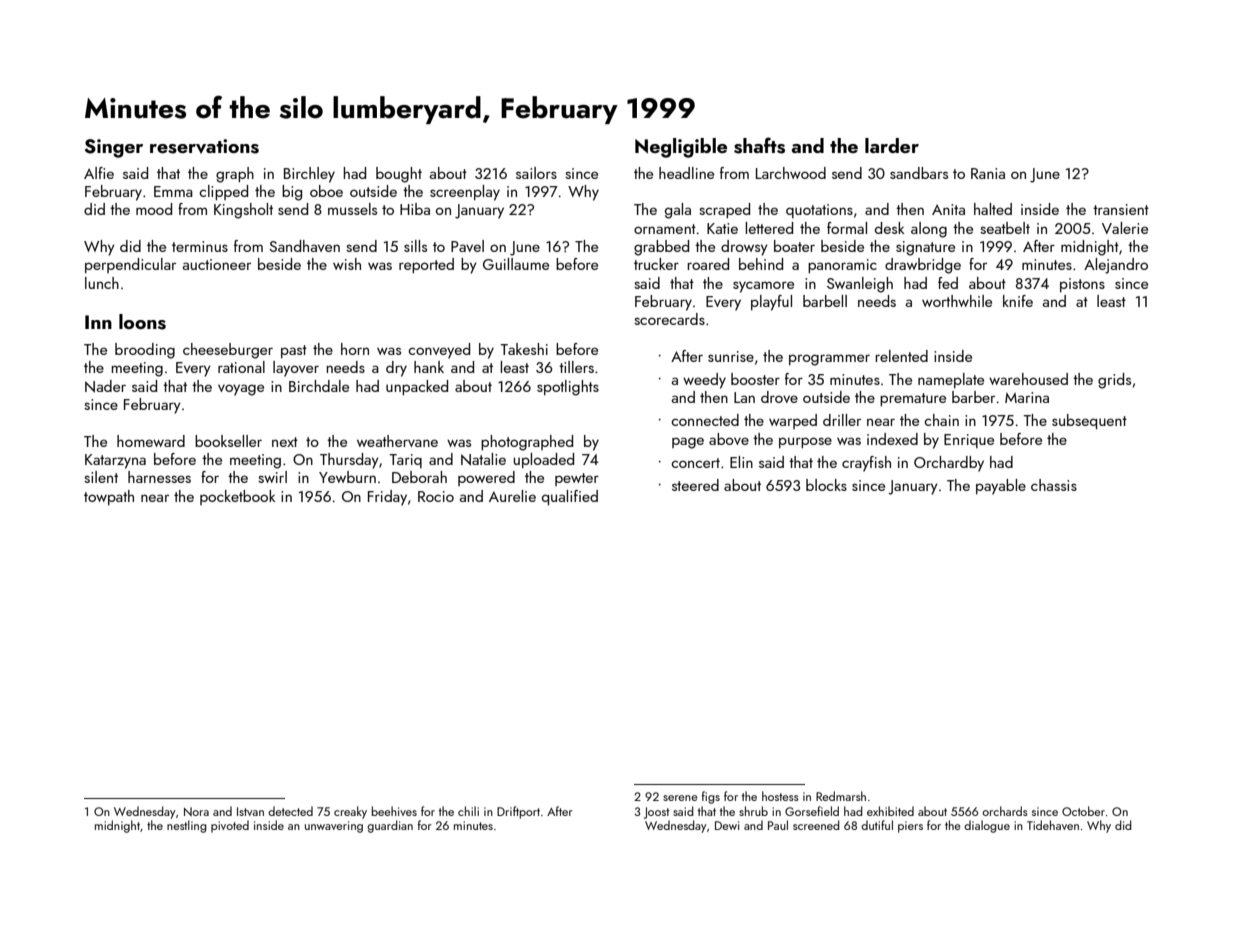 The height and width of the page is (952, 1233). What do you see at coordinates (237, 497) in the page?
I see `pocketbook` at bounding box center [237, 497].
